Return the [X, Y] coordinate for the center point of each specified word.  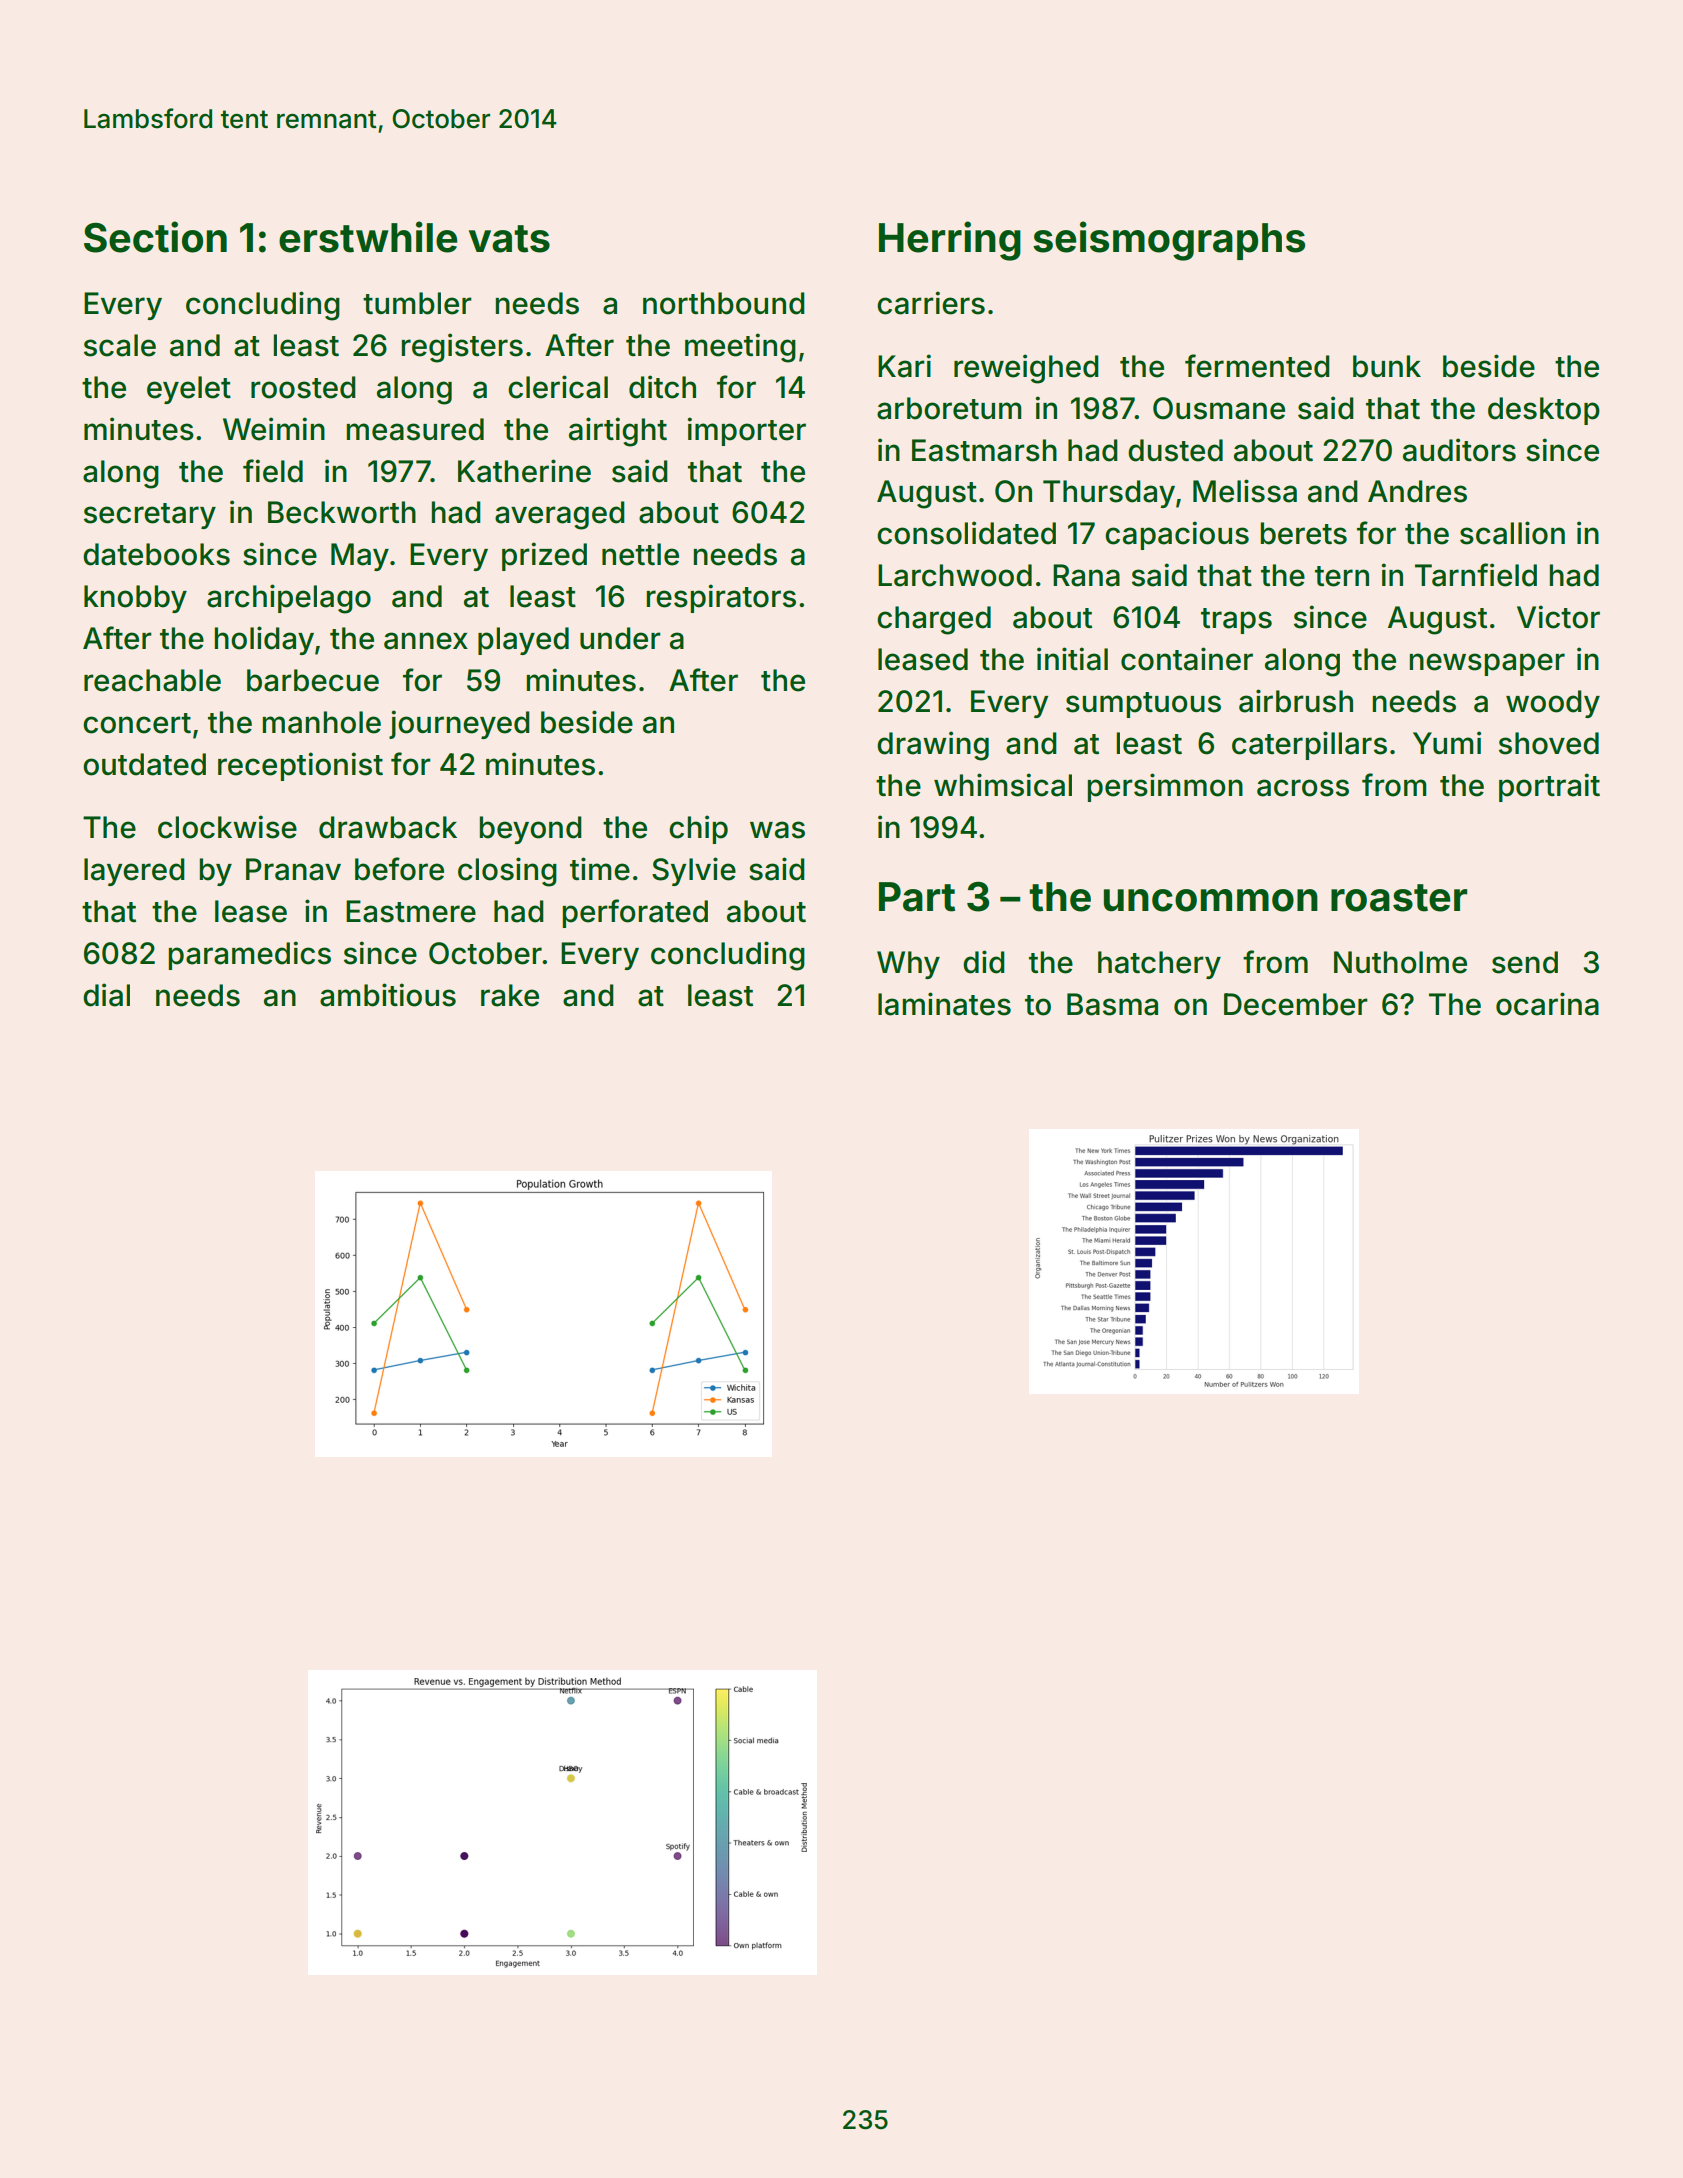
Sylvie [694, 871]
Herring [950, 241]
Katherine [524, 471]
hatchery [1159, 965]
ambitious [388, 995]
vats [509, 239]
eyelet [189, 390]
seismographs [1169, 241]
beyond [531, 830]
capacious [1177, 535]
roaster [1399, 898]
